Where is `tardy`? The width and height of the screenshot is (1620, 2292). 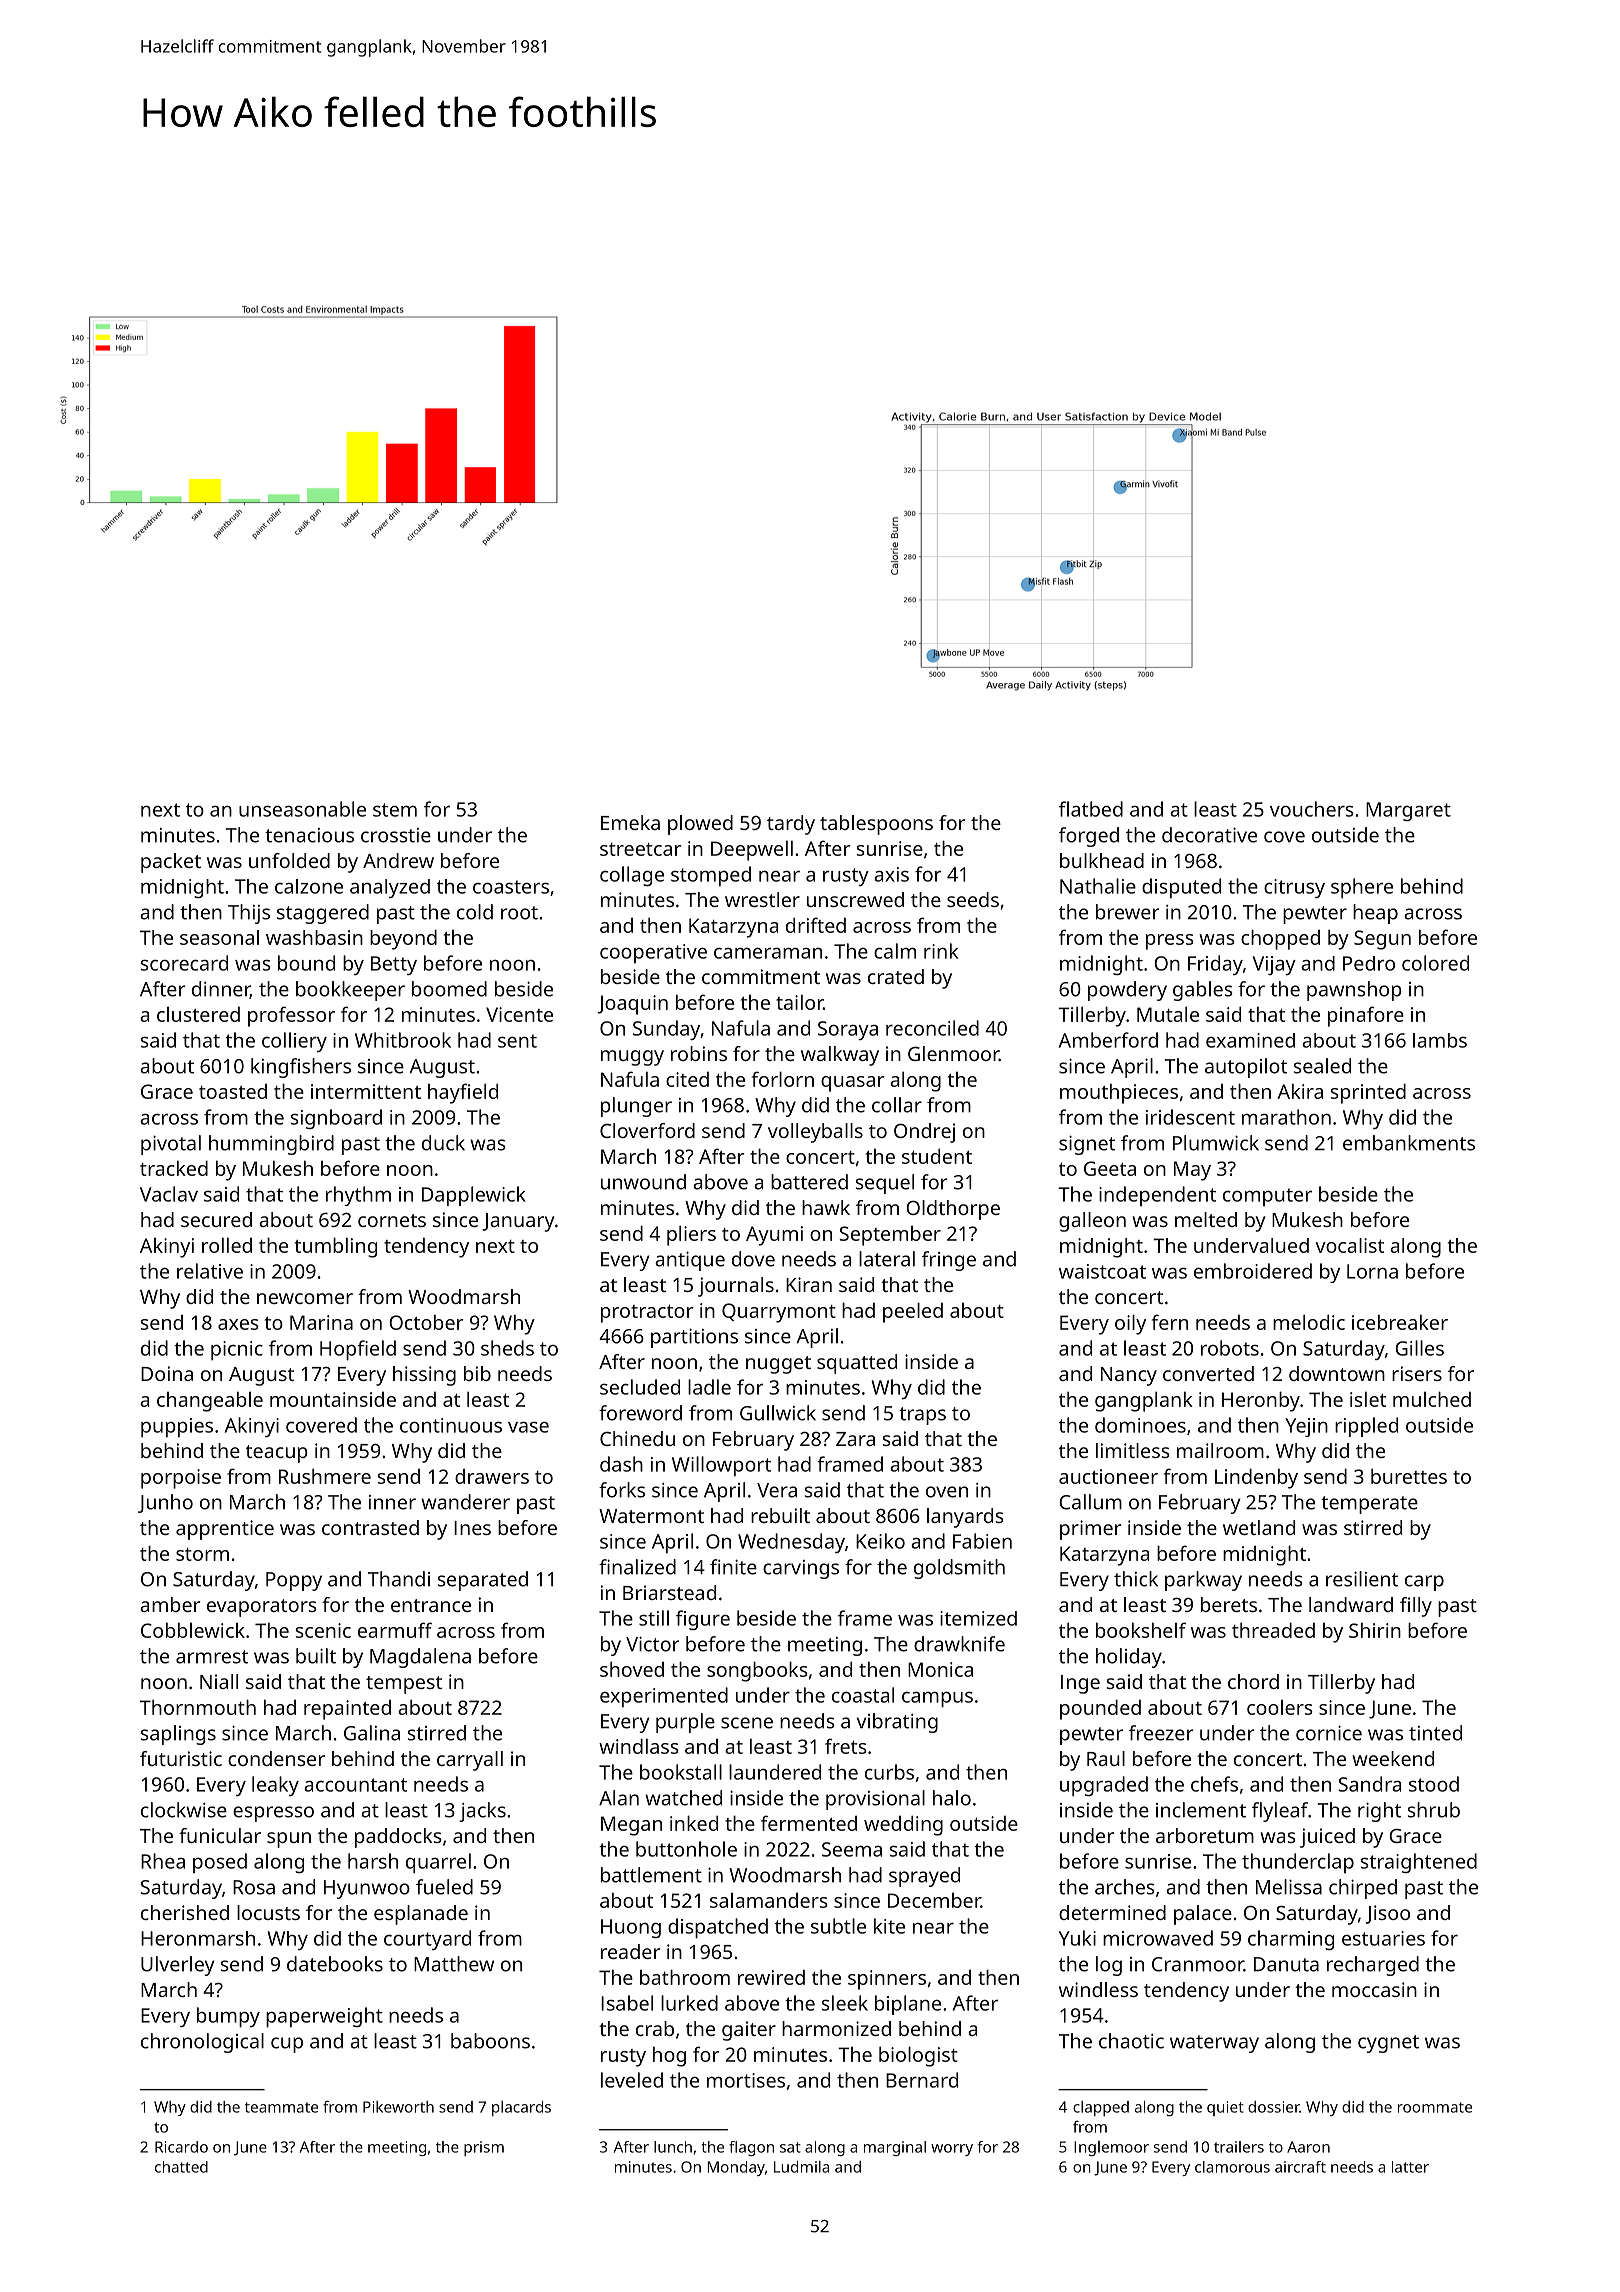
tardy is located at coordinates (791, 825).
